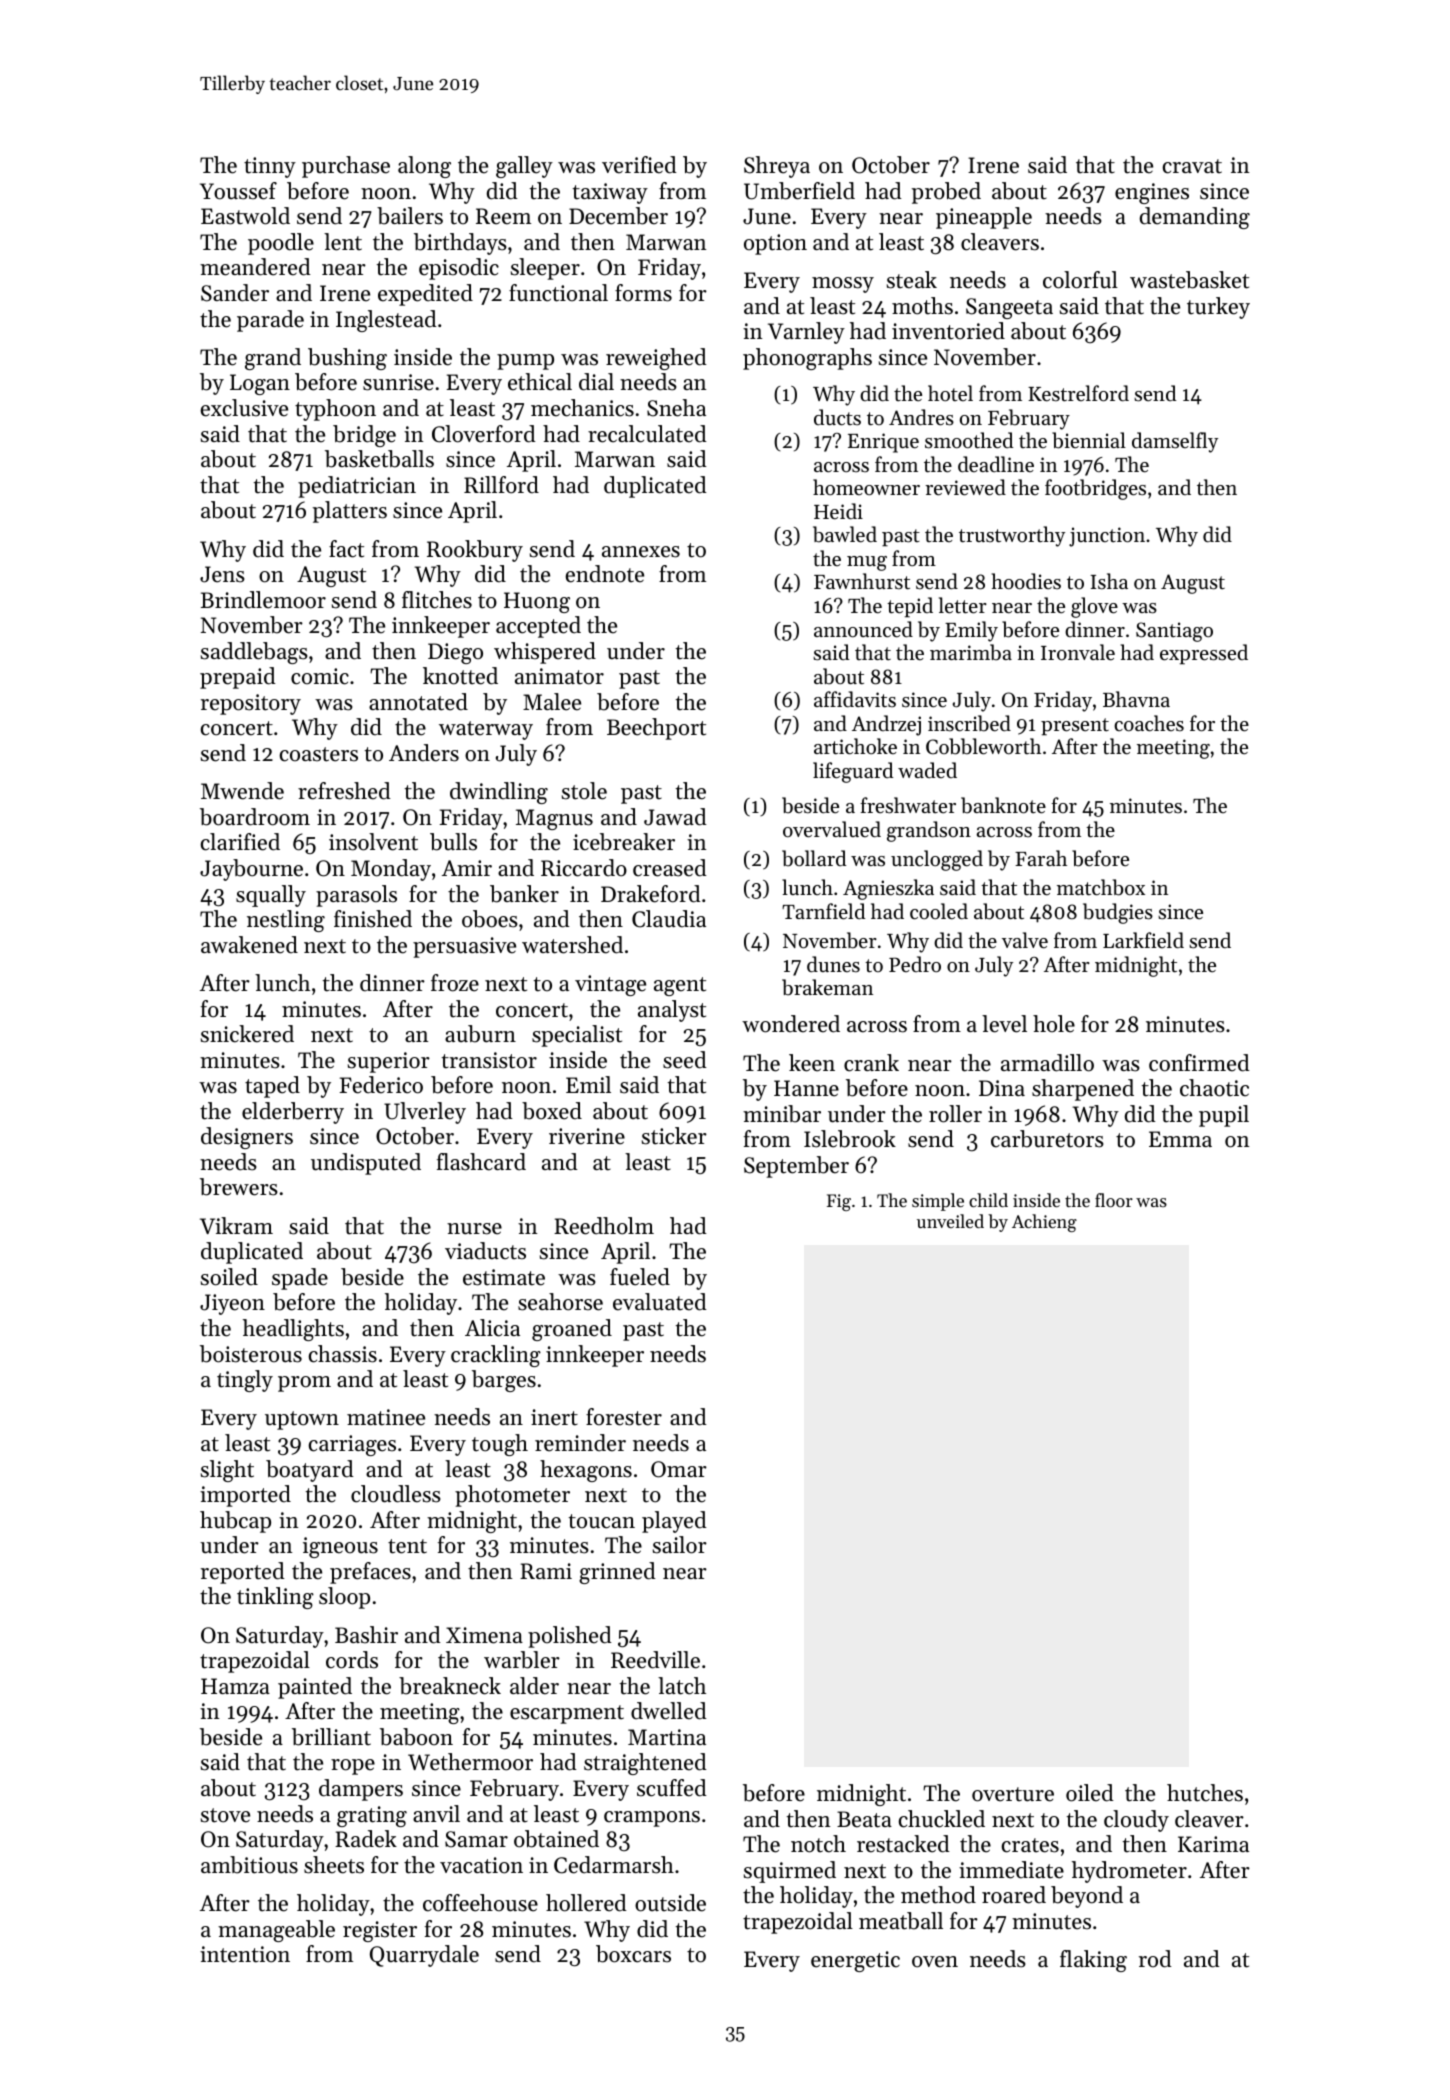 The height and width of the image is (2100, 1450). What do you see at coordinates (552, 702) in the image?
I see `Malee` at bounding box center [552, 702].
